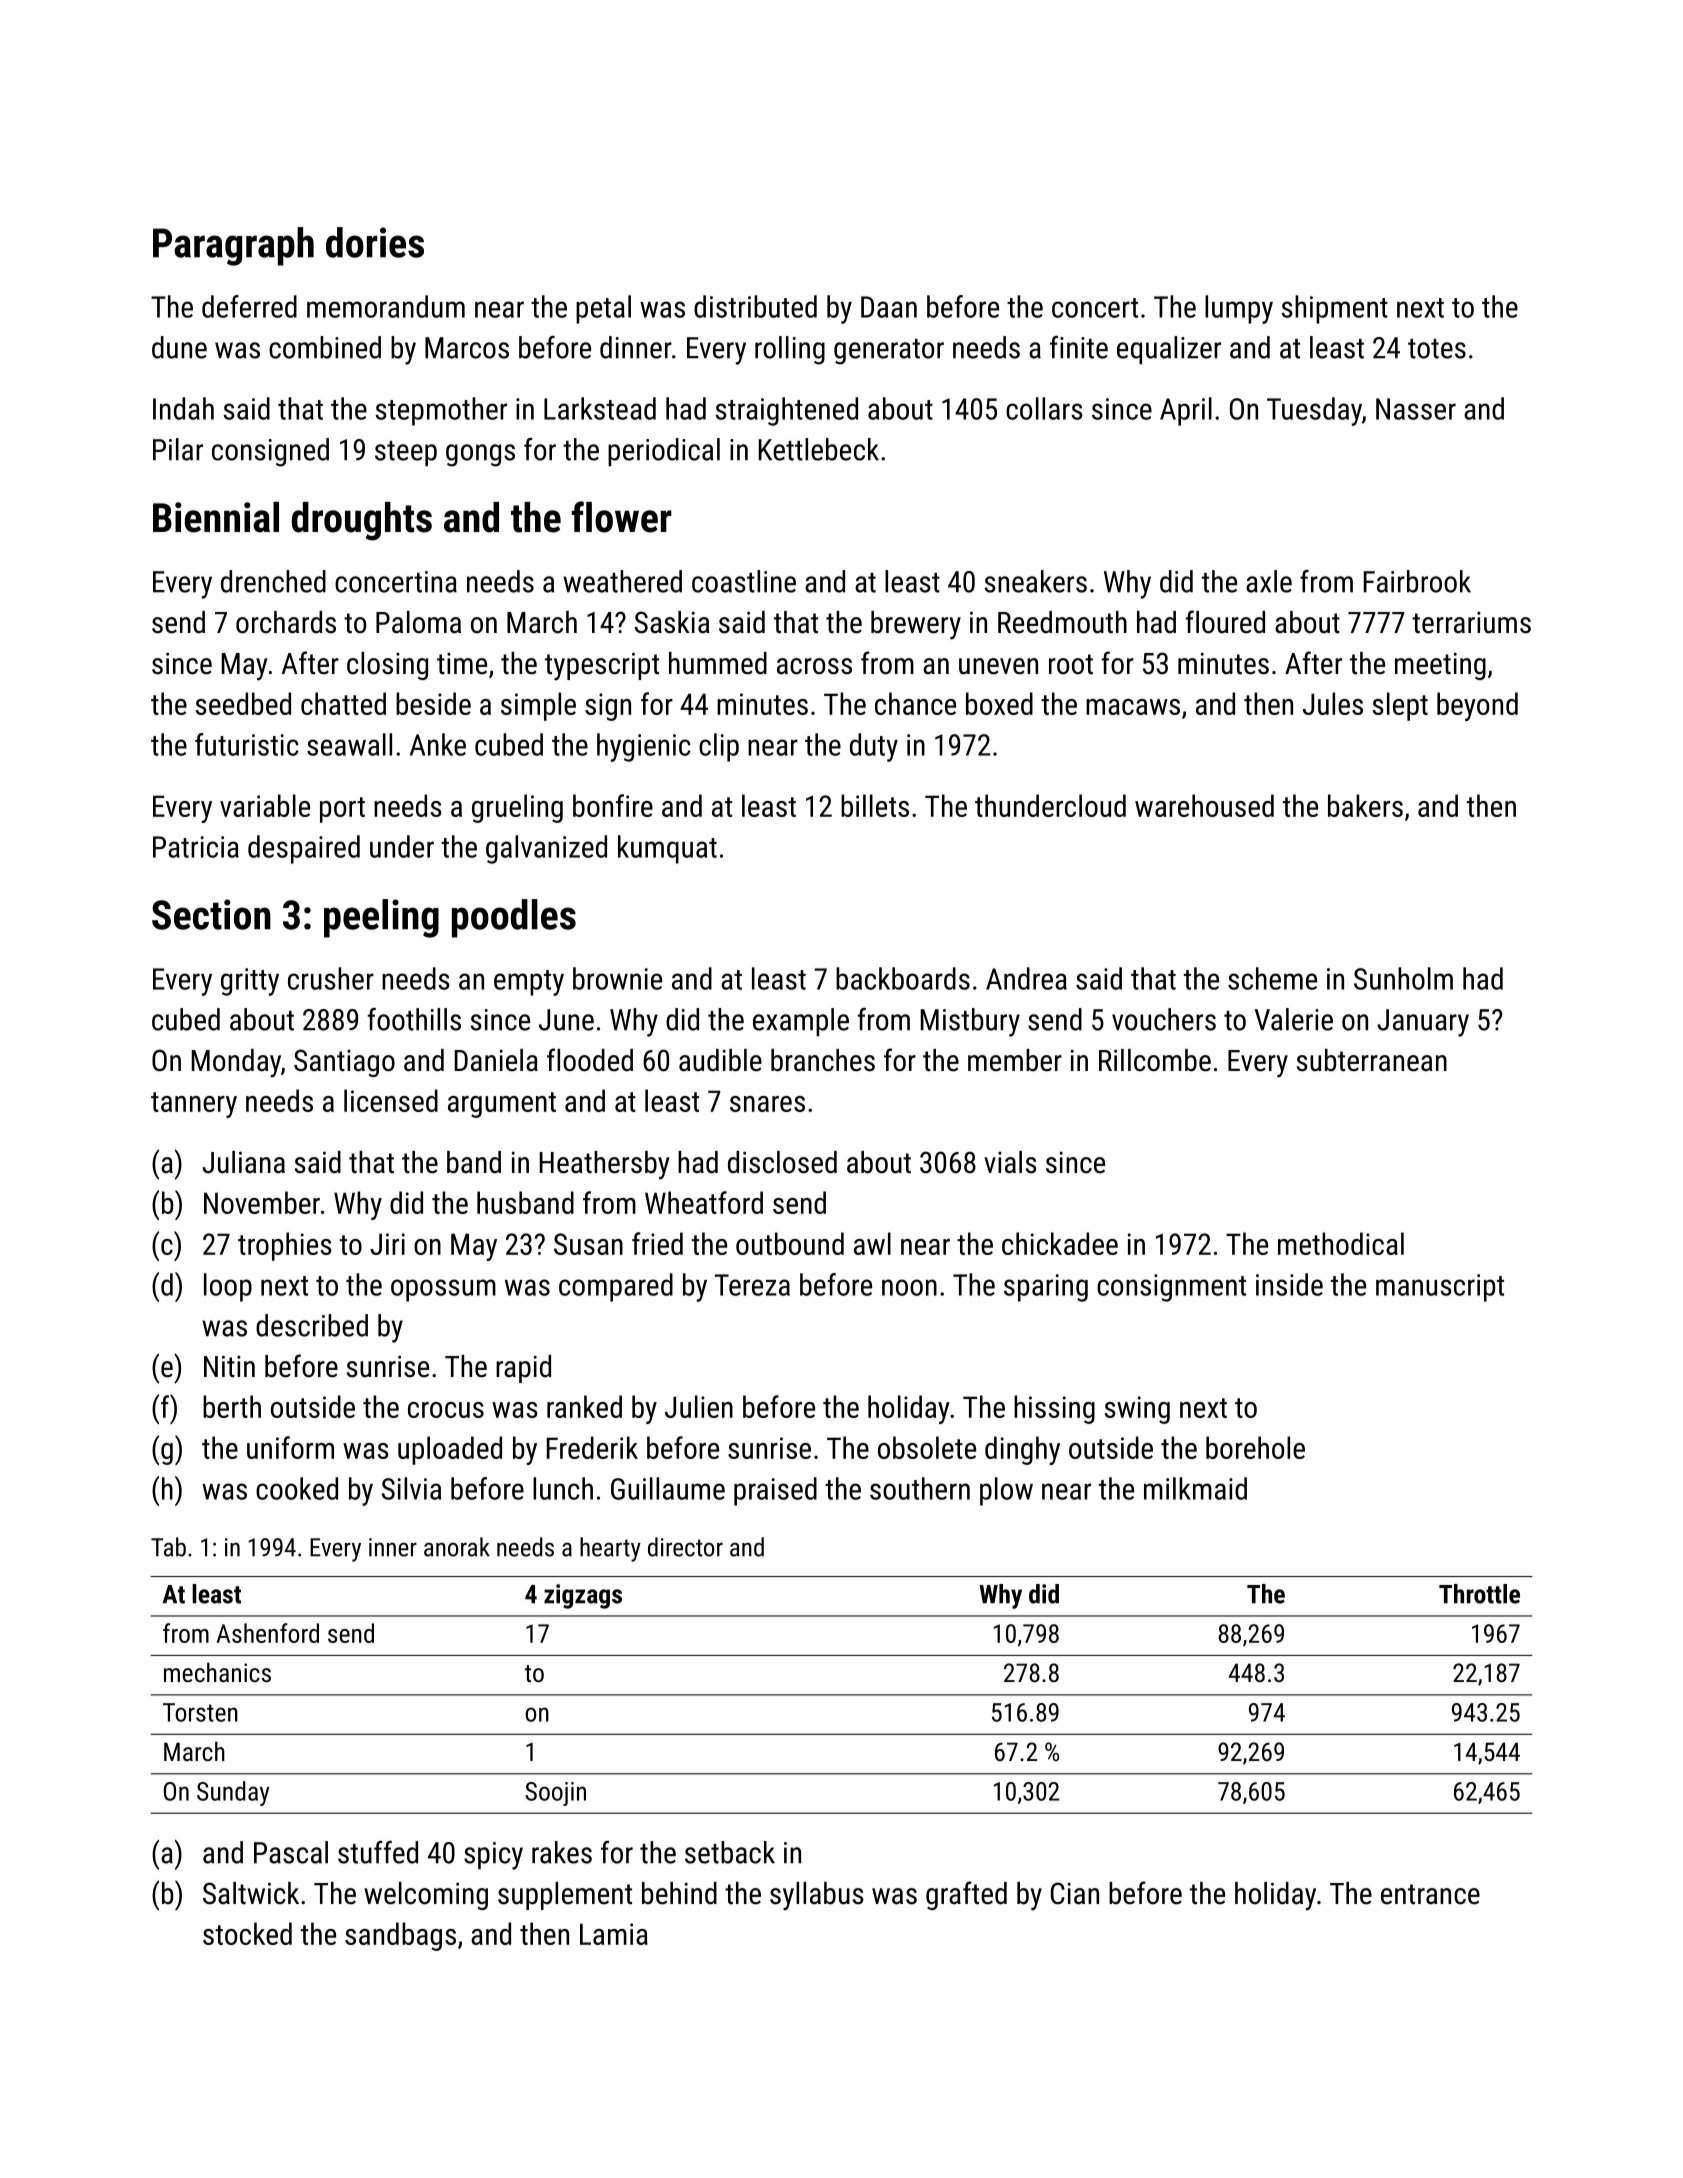  Describe the element at coordinates (450, 1450) in the page. I see `uploaded` at that location.
